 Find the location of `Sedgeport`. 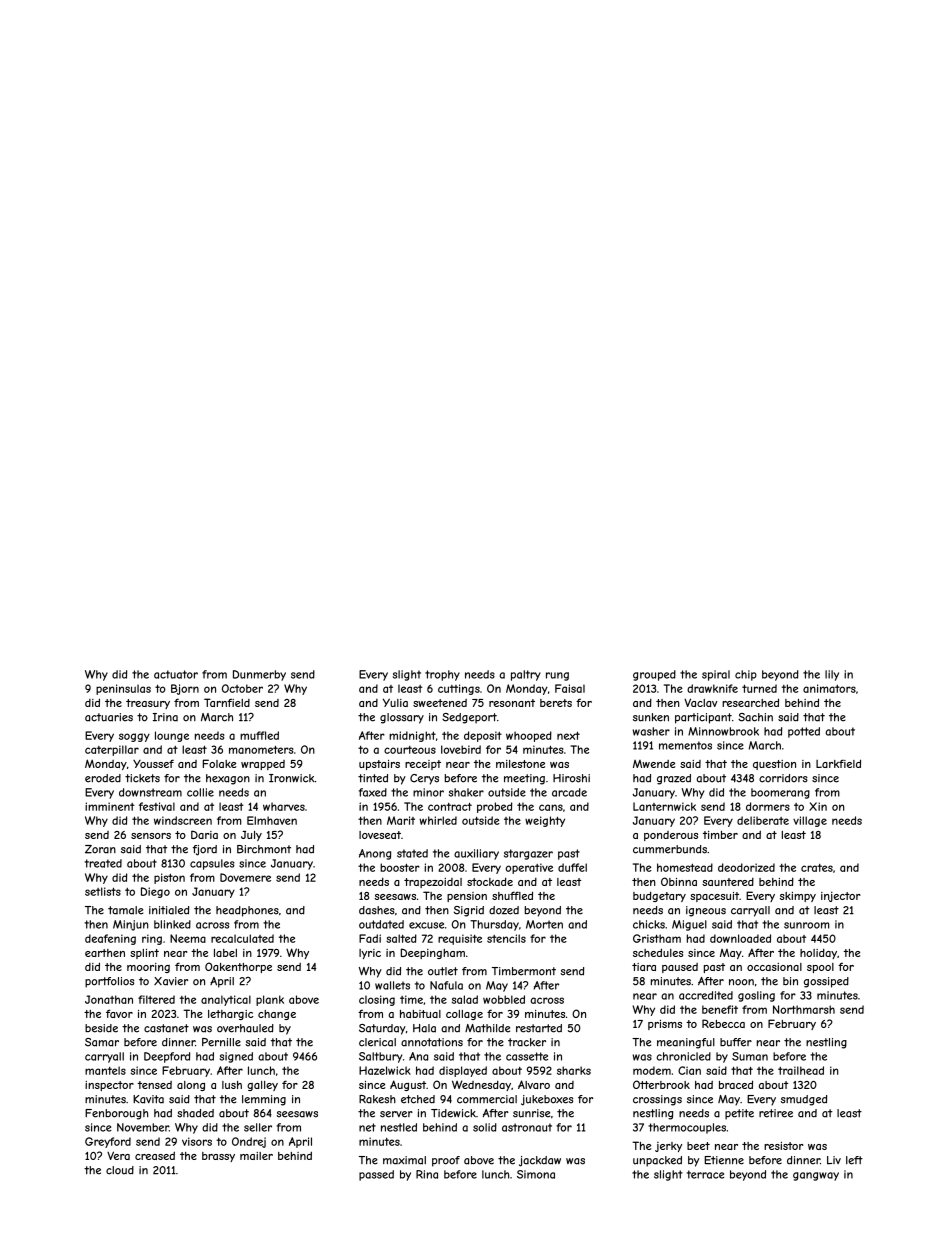

Sedgeport is located at coordinates (469, 718).
